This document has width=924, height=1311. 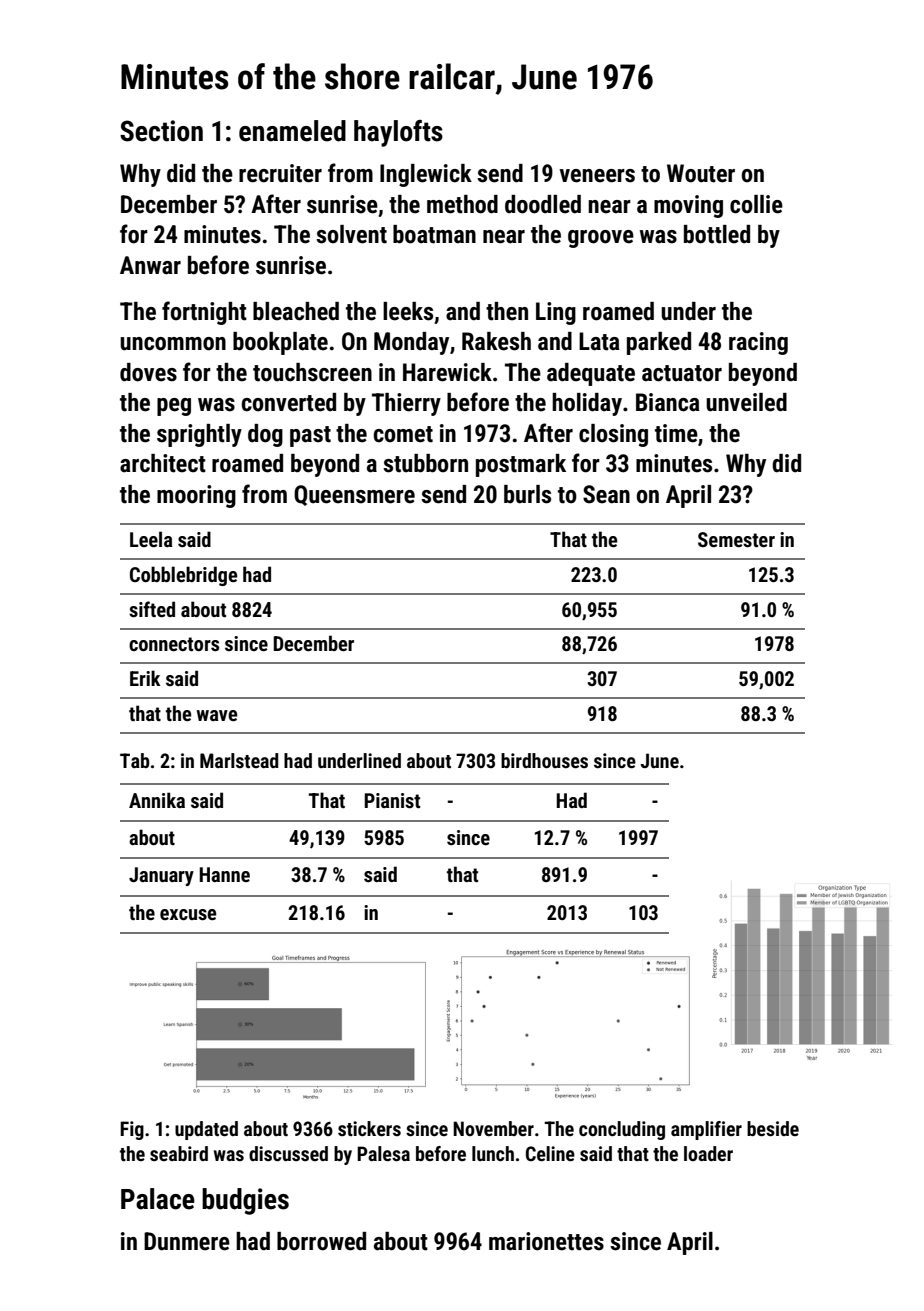 What do you see at coordinates (288, 1153) in the document?
I see `discussed` at bounding box center [288, 1153].
